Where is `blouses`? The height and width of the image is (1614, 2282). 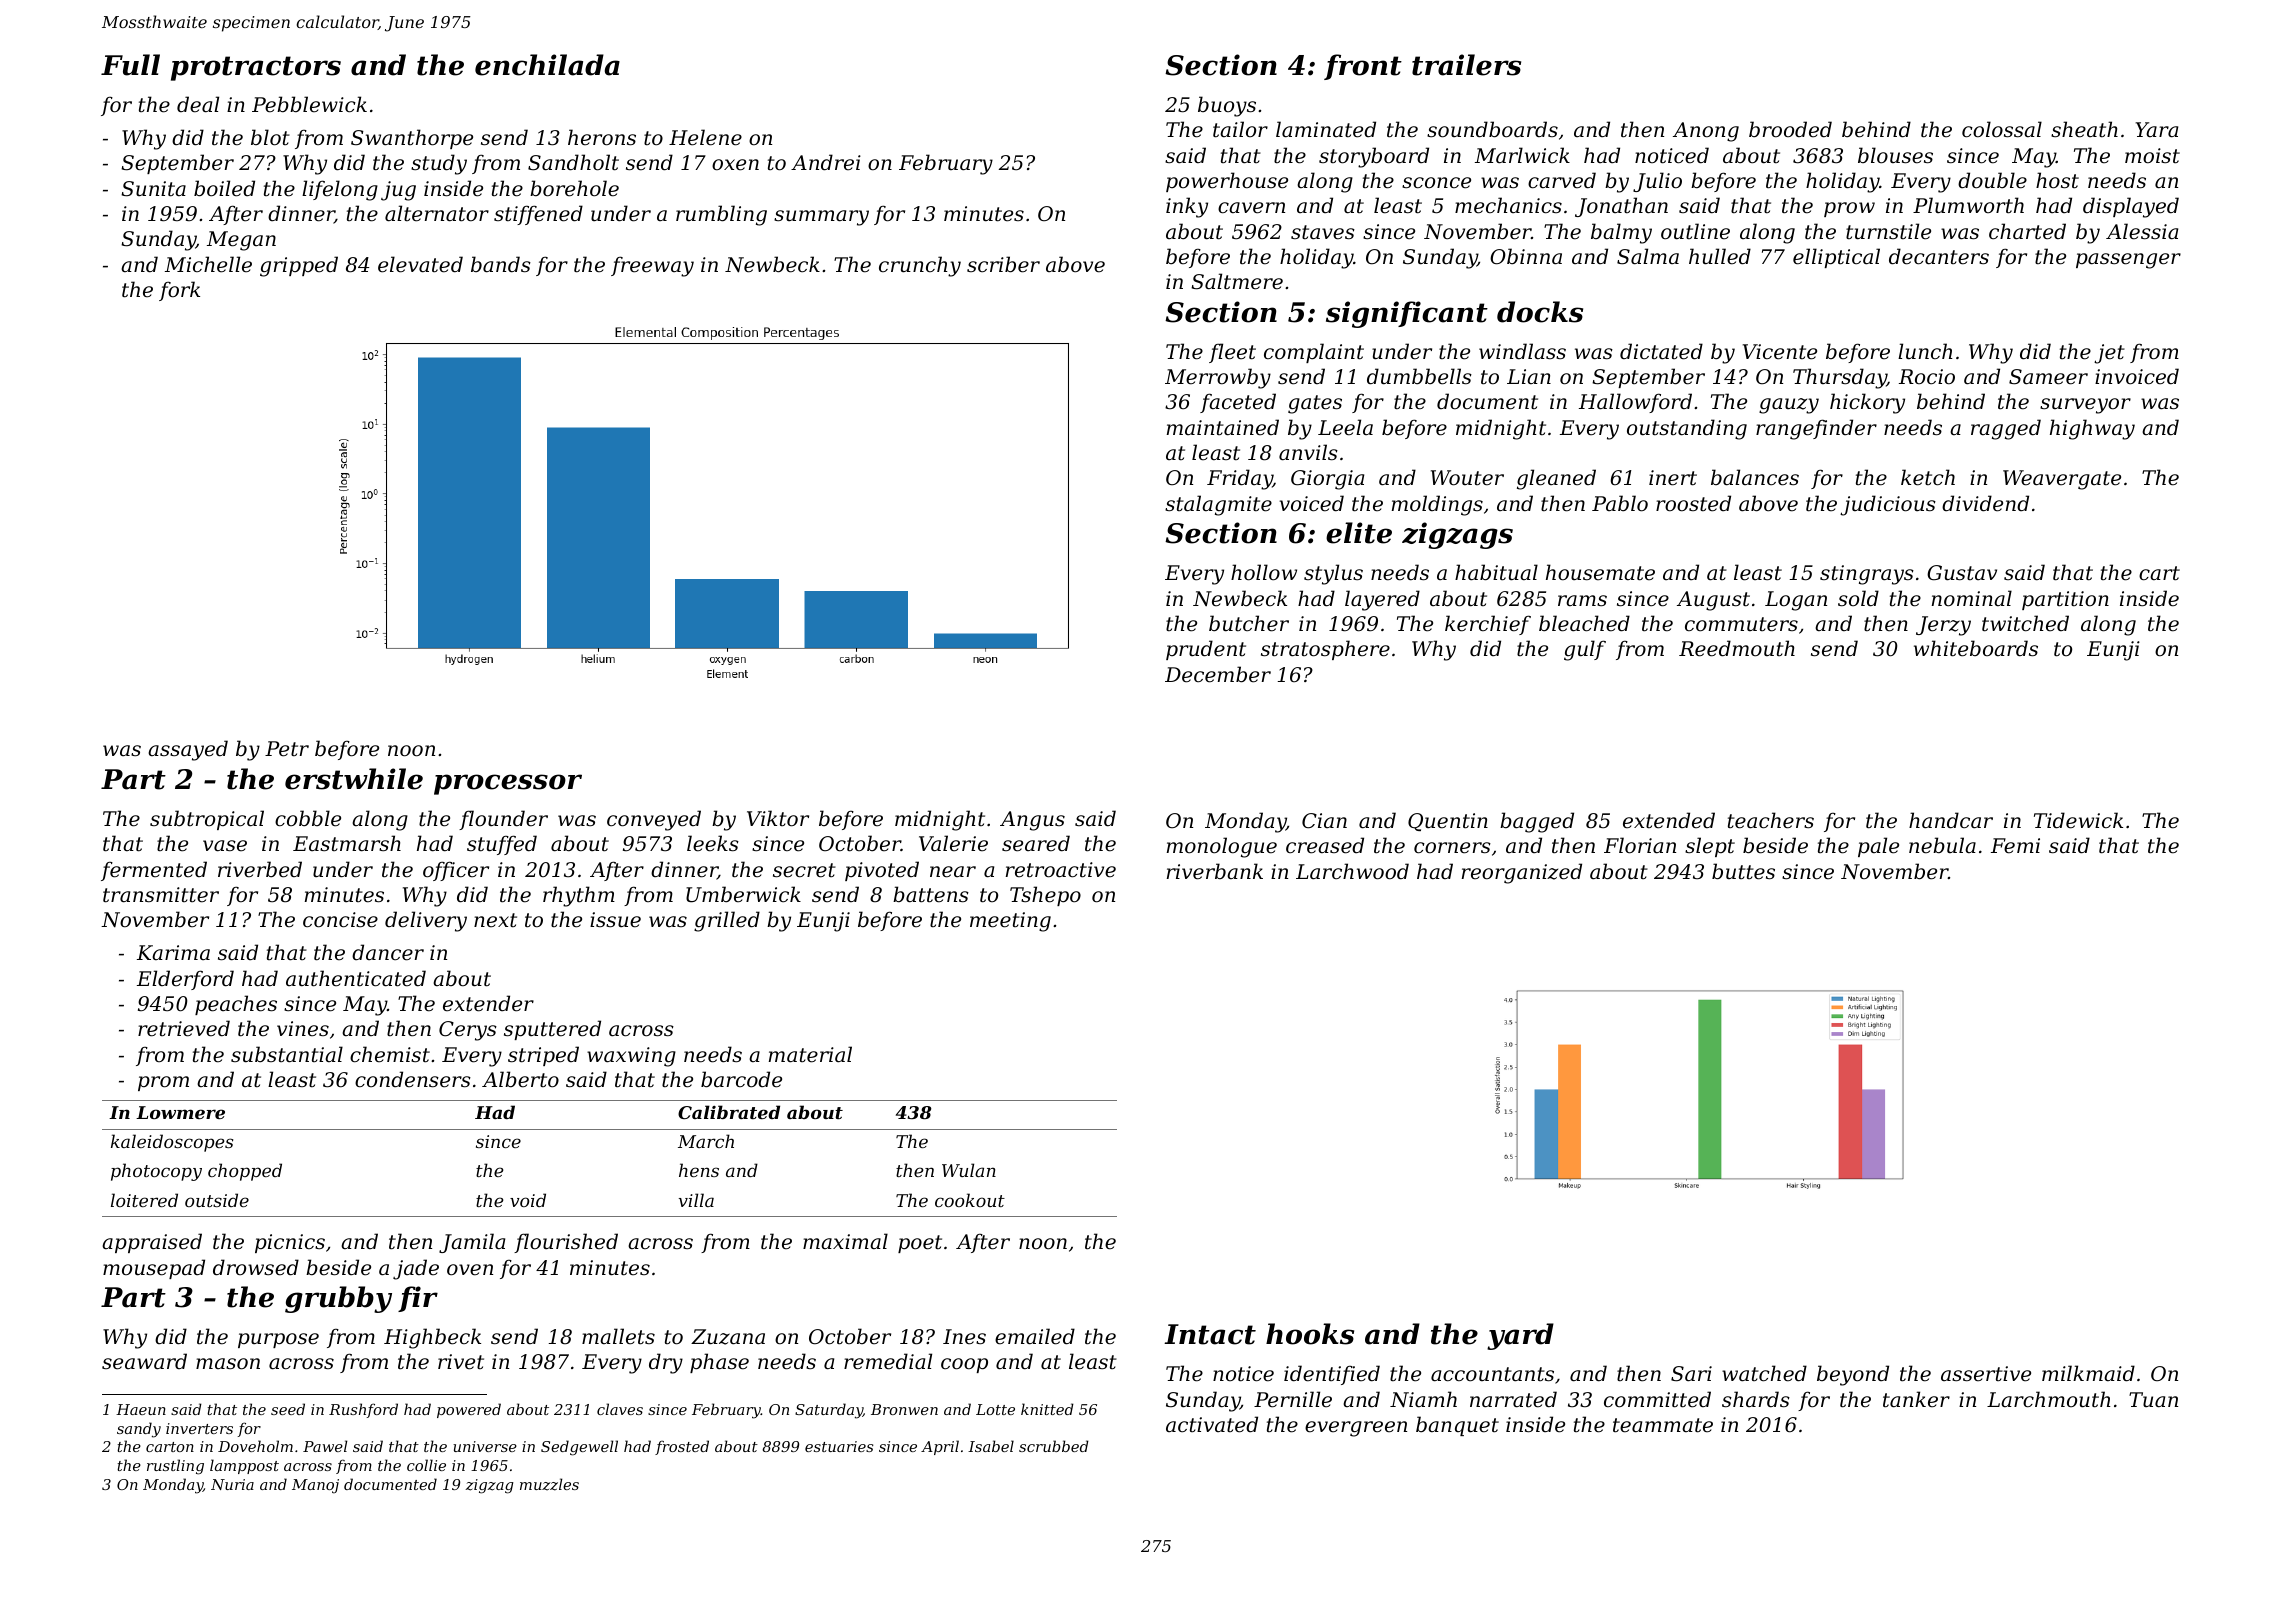 blouses is located at coordinates (1895, 155).
